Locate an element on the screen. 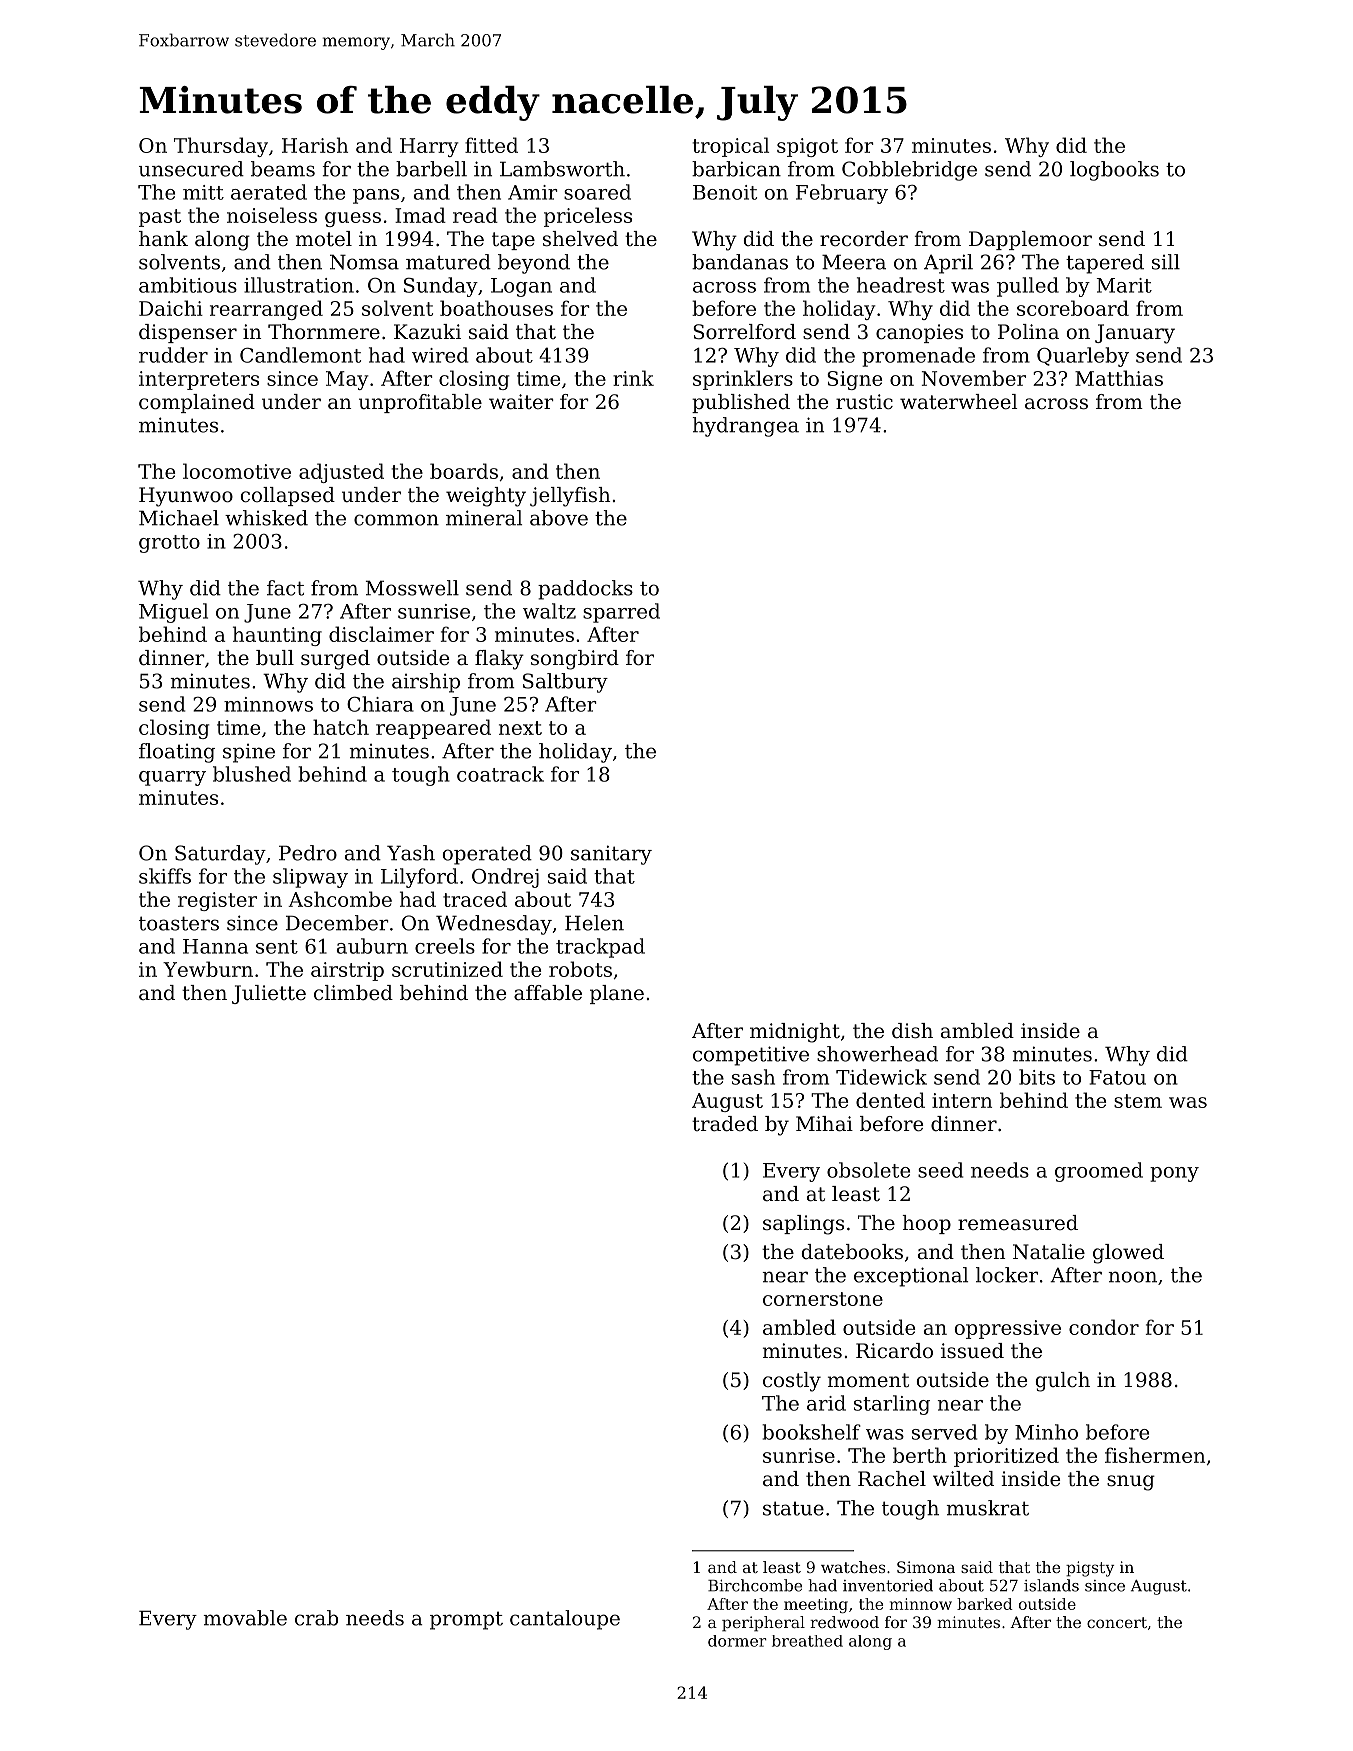  logbooks is located at coordinates (1114, 171).
